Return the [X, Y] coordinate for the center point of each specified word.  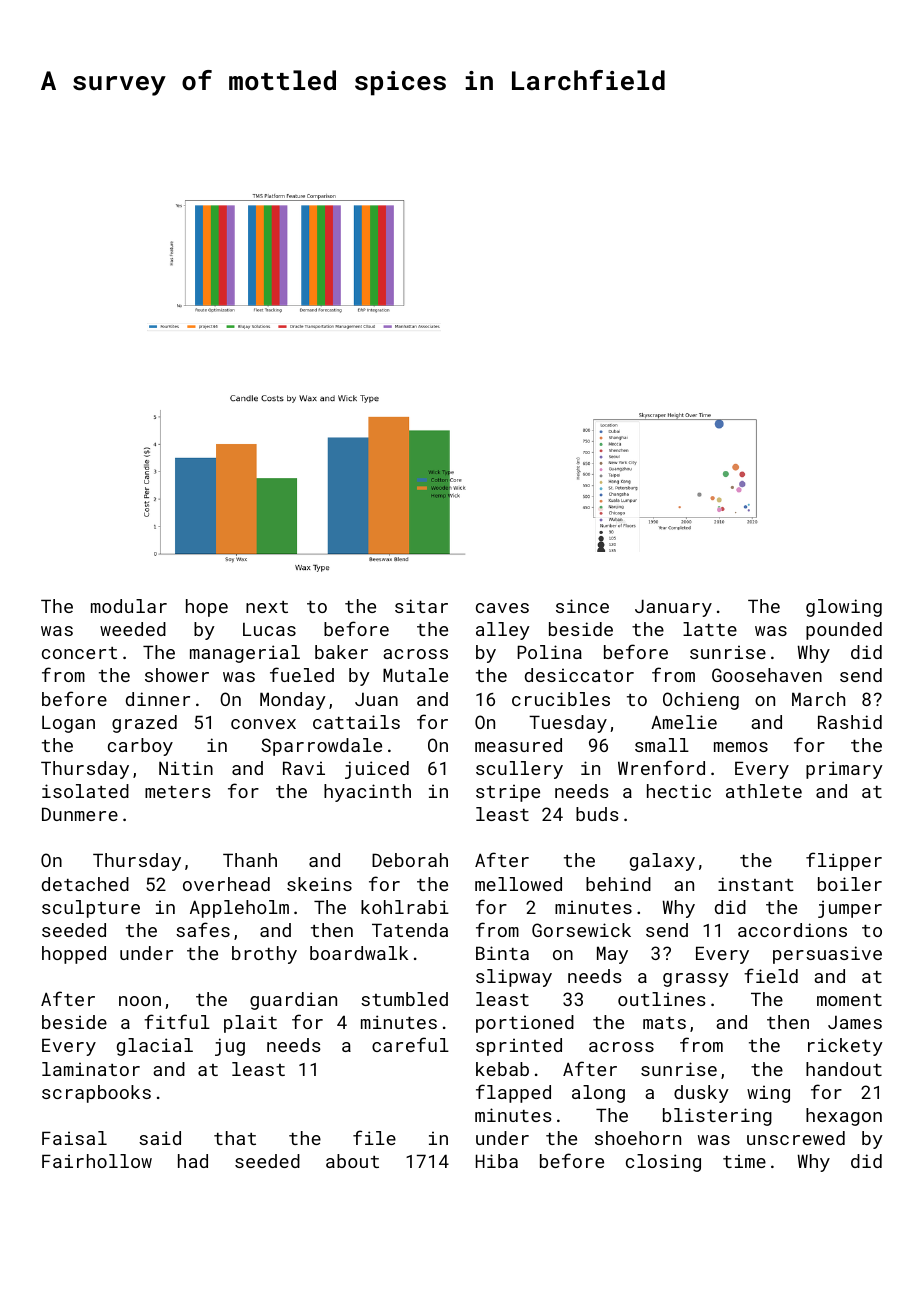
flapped [513, 1093]
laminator [91, 1069]
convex [263, 724]
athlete [764, 791]
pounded [844, 631]
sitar [421, 606]
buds [597, 814]
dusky [701, 1094]
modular [129, 606]
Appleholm [239, 909]
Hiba [497, 1161]
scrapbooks [96, 1094]
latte [710, 629]
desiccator [579, 675]
